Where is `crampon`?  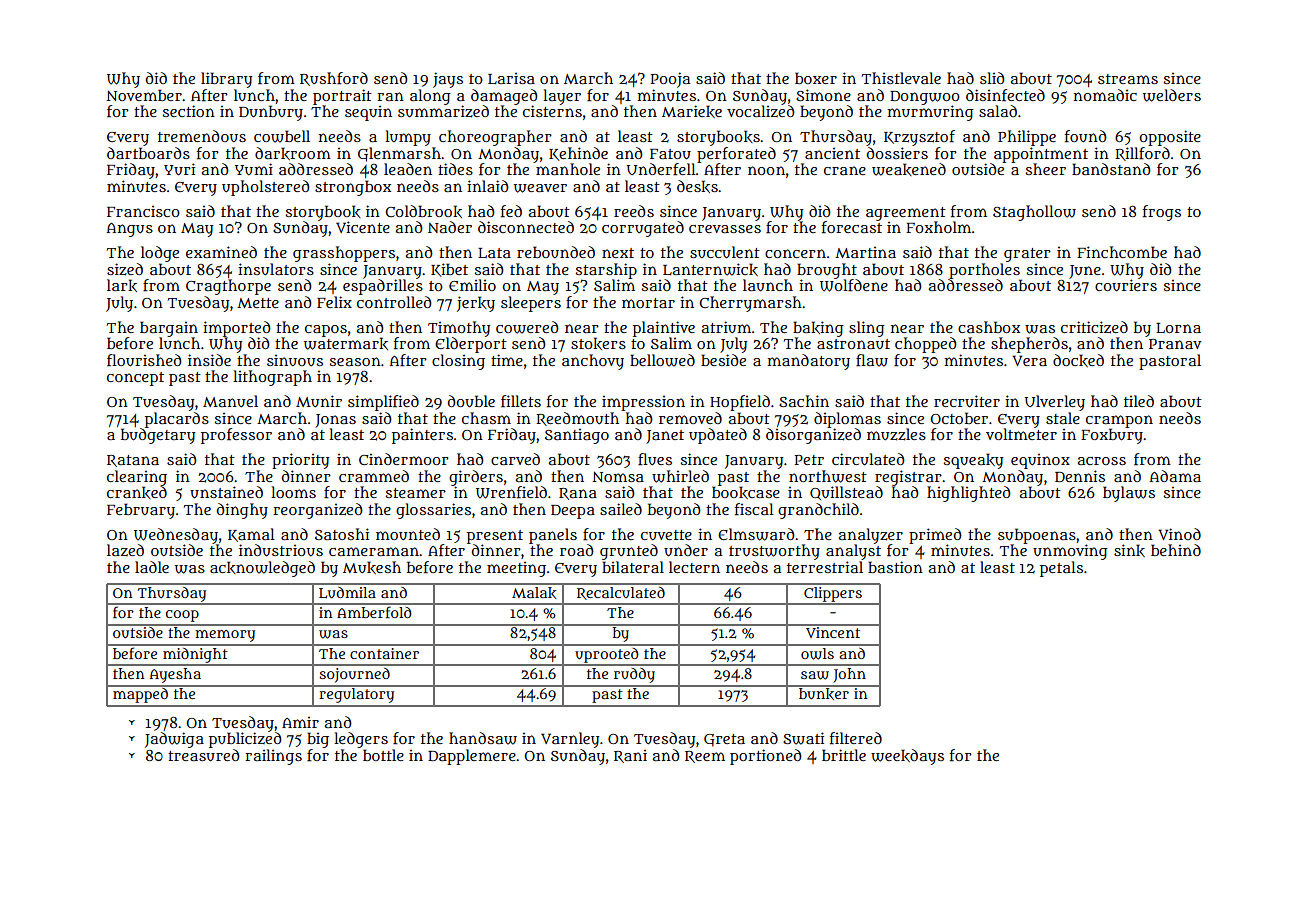 crampon is located at coordinates (1119, 421).
